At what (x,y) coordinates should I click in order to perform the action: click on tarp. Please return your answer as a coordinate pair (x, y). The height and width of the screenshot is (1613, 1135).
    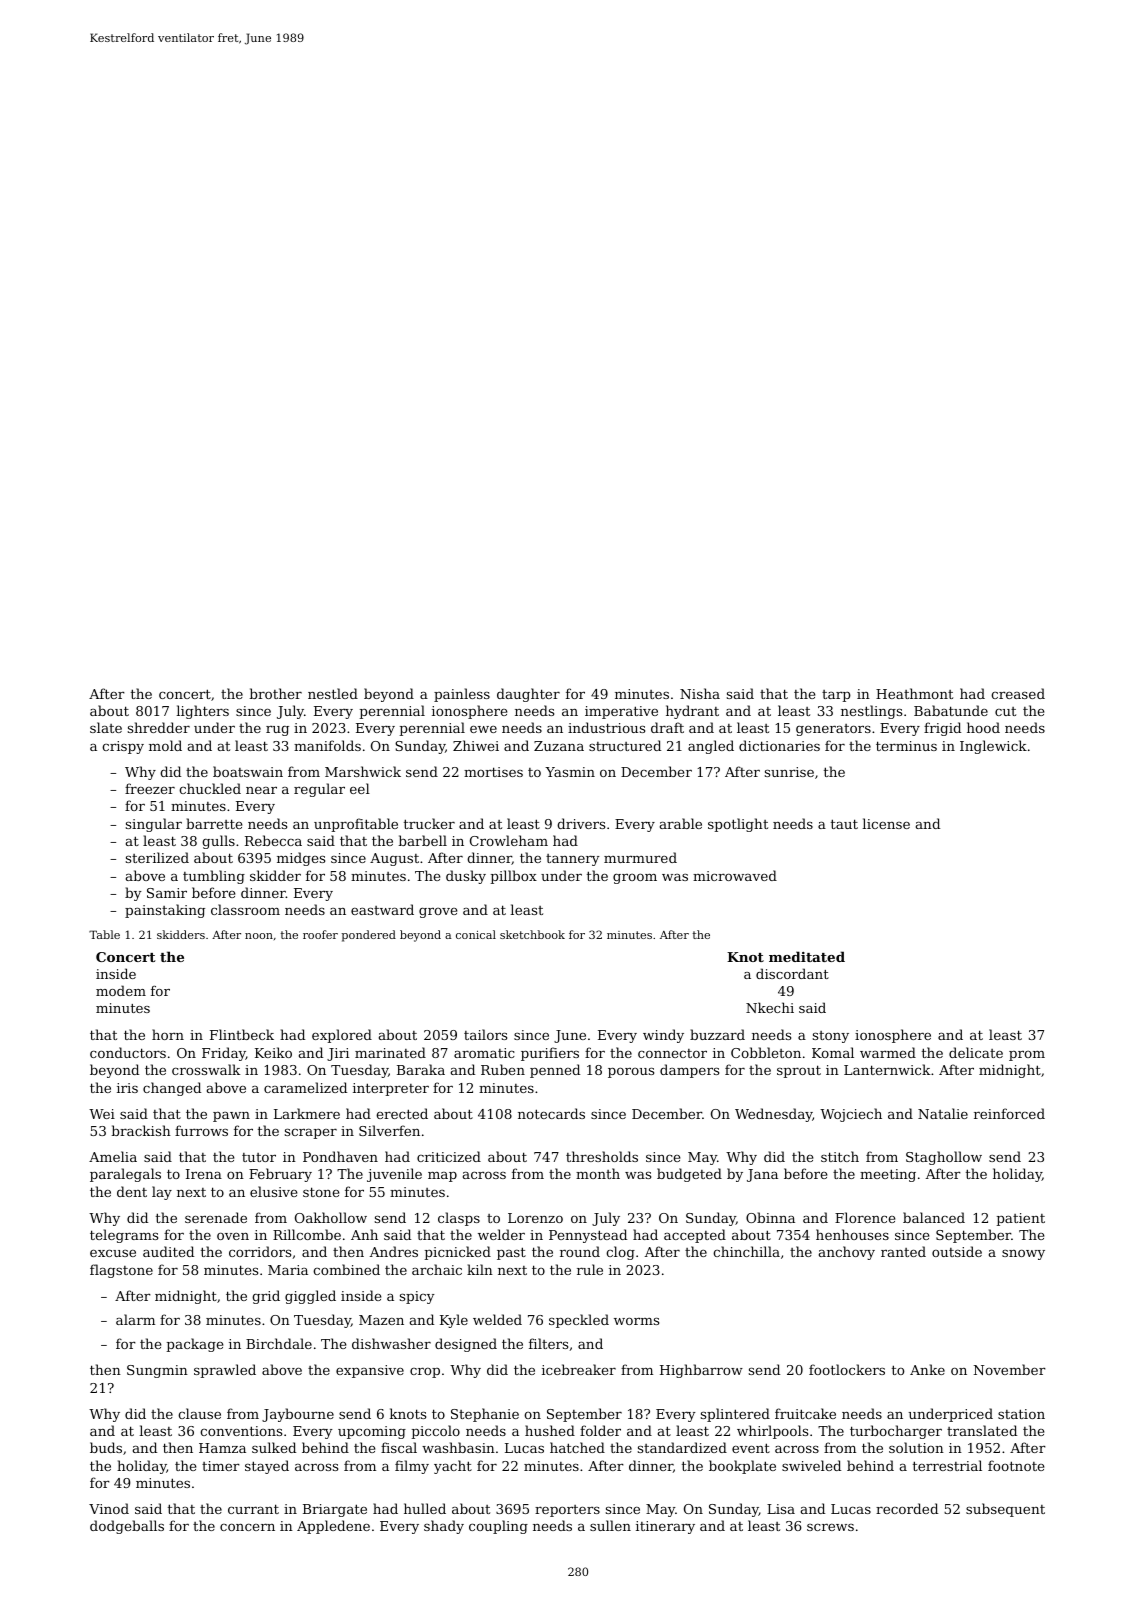
    Looking at the image, I should click on (836, 696).
